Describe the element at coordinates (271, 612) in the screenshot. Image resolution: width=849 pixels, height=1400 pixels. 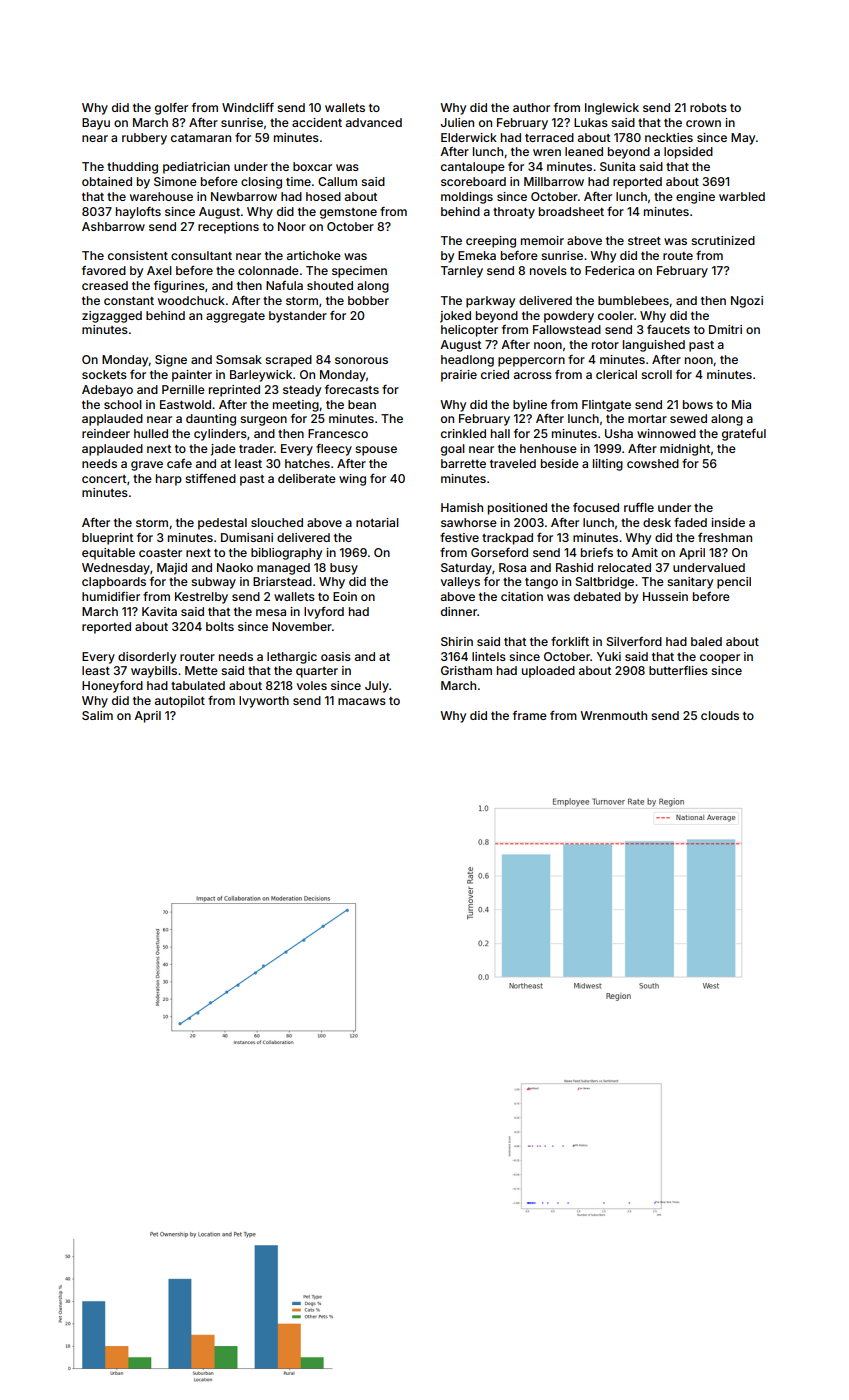
I see `mesa` at that location.
